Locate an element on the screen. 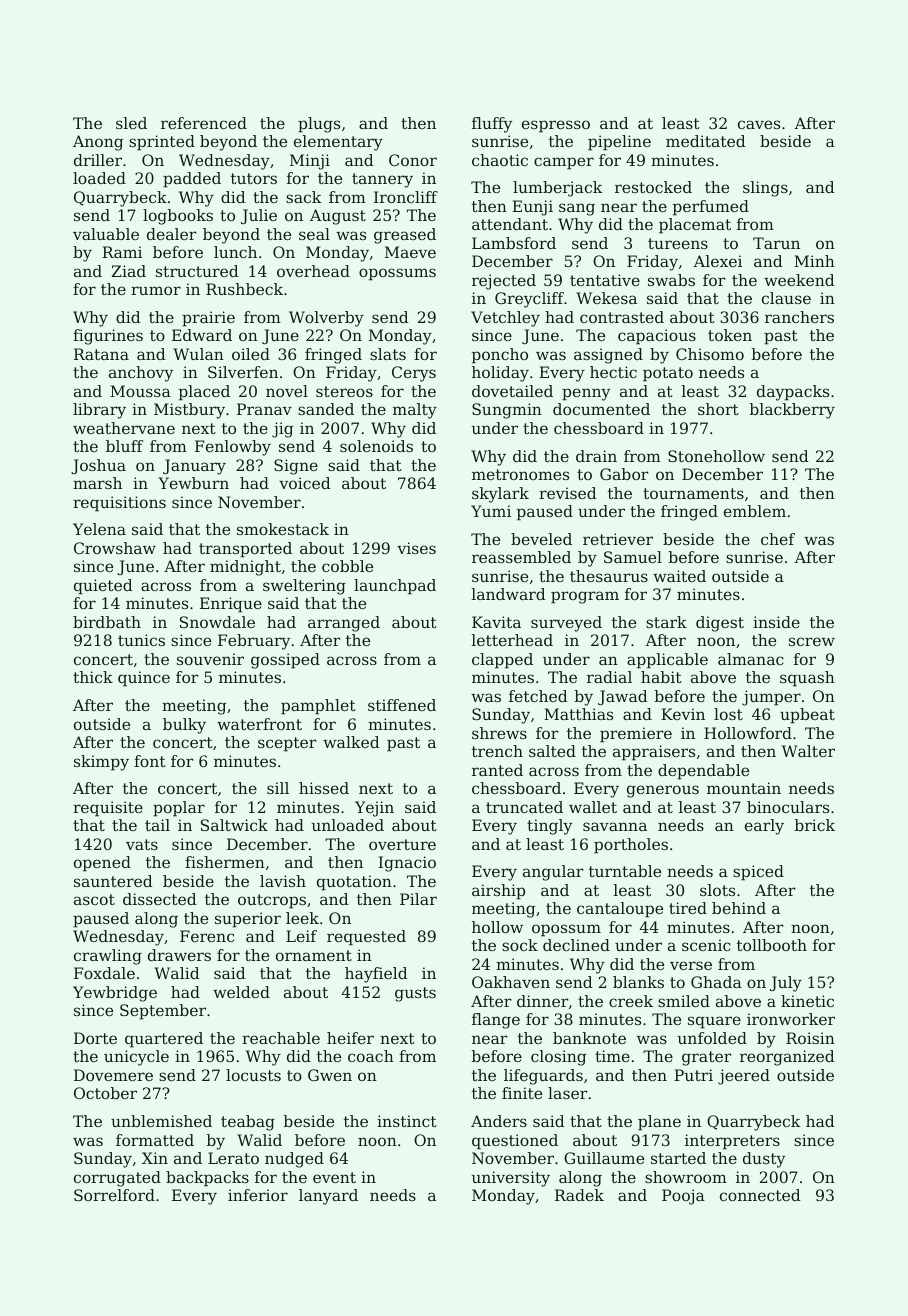  ironworker is located at coordinates (791, 1019).
